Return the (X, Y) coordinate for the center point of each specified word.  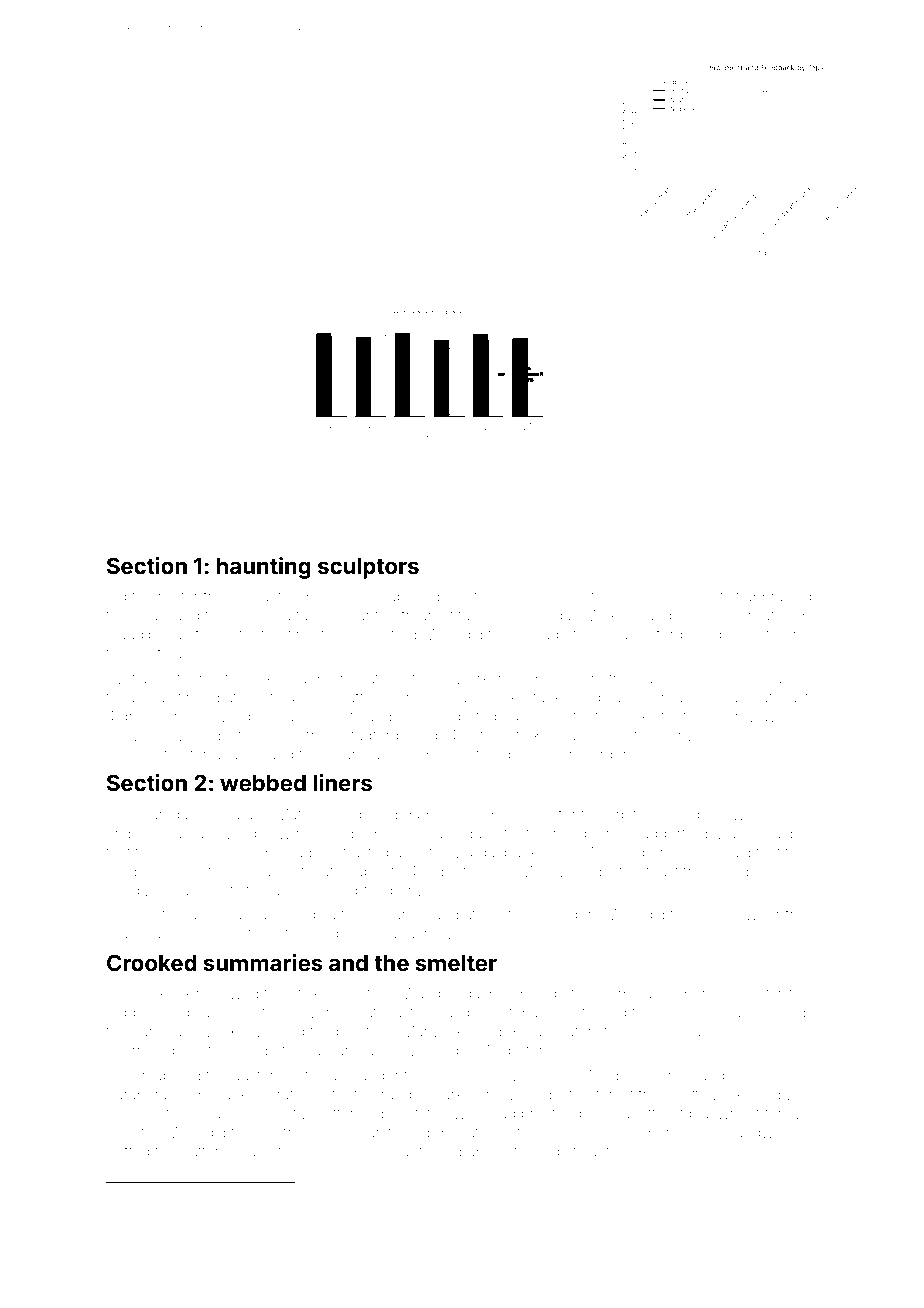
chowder (460, 1075)
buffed (128, 1151)
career (407, 915)
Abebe (514, 596)
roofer (178, 596)
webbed (263, 783)
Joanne (703, 615)
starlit (776, 993)
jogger (127, 1014)
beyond (780, 1014)
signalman (240, 916)
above (488, 1152)
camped (392, 756)
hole (711, 698)
